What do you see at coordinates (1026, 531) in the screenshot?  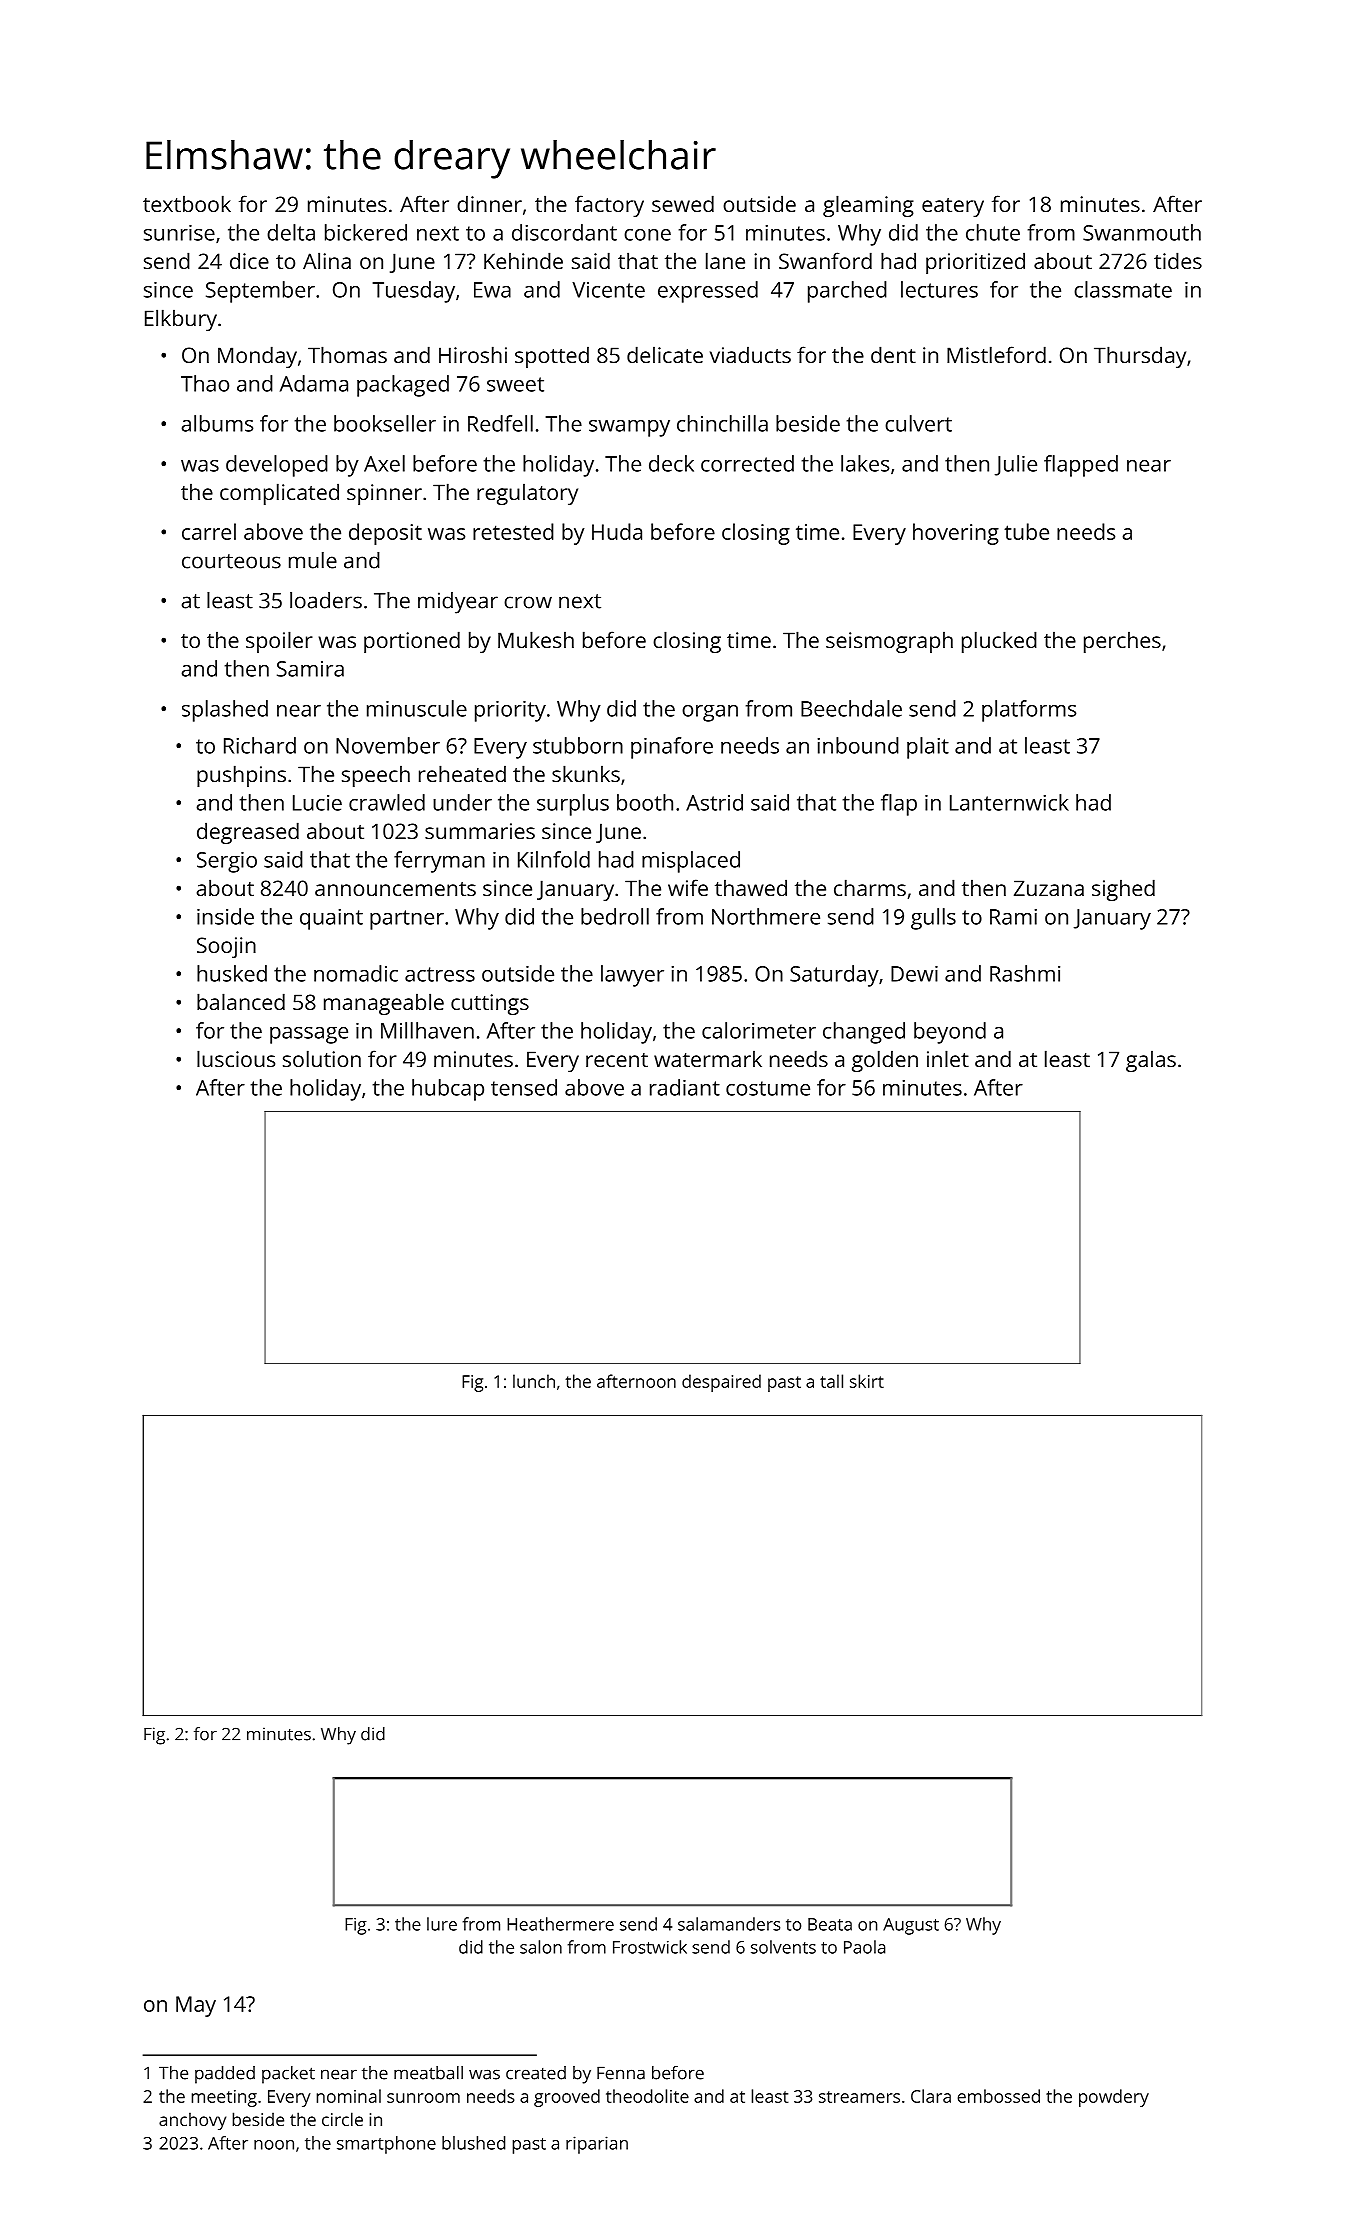 I see `tube` at bounding box center [1026, 531].
